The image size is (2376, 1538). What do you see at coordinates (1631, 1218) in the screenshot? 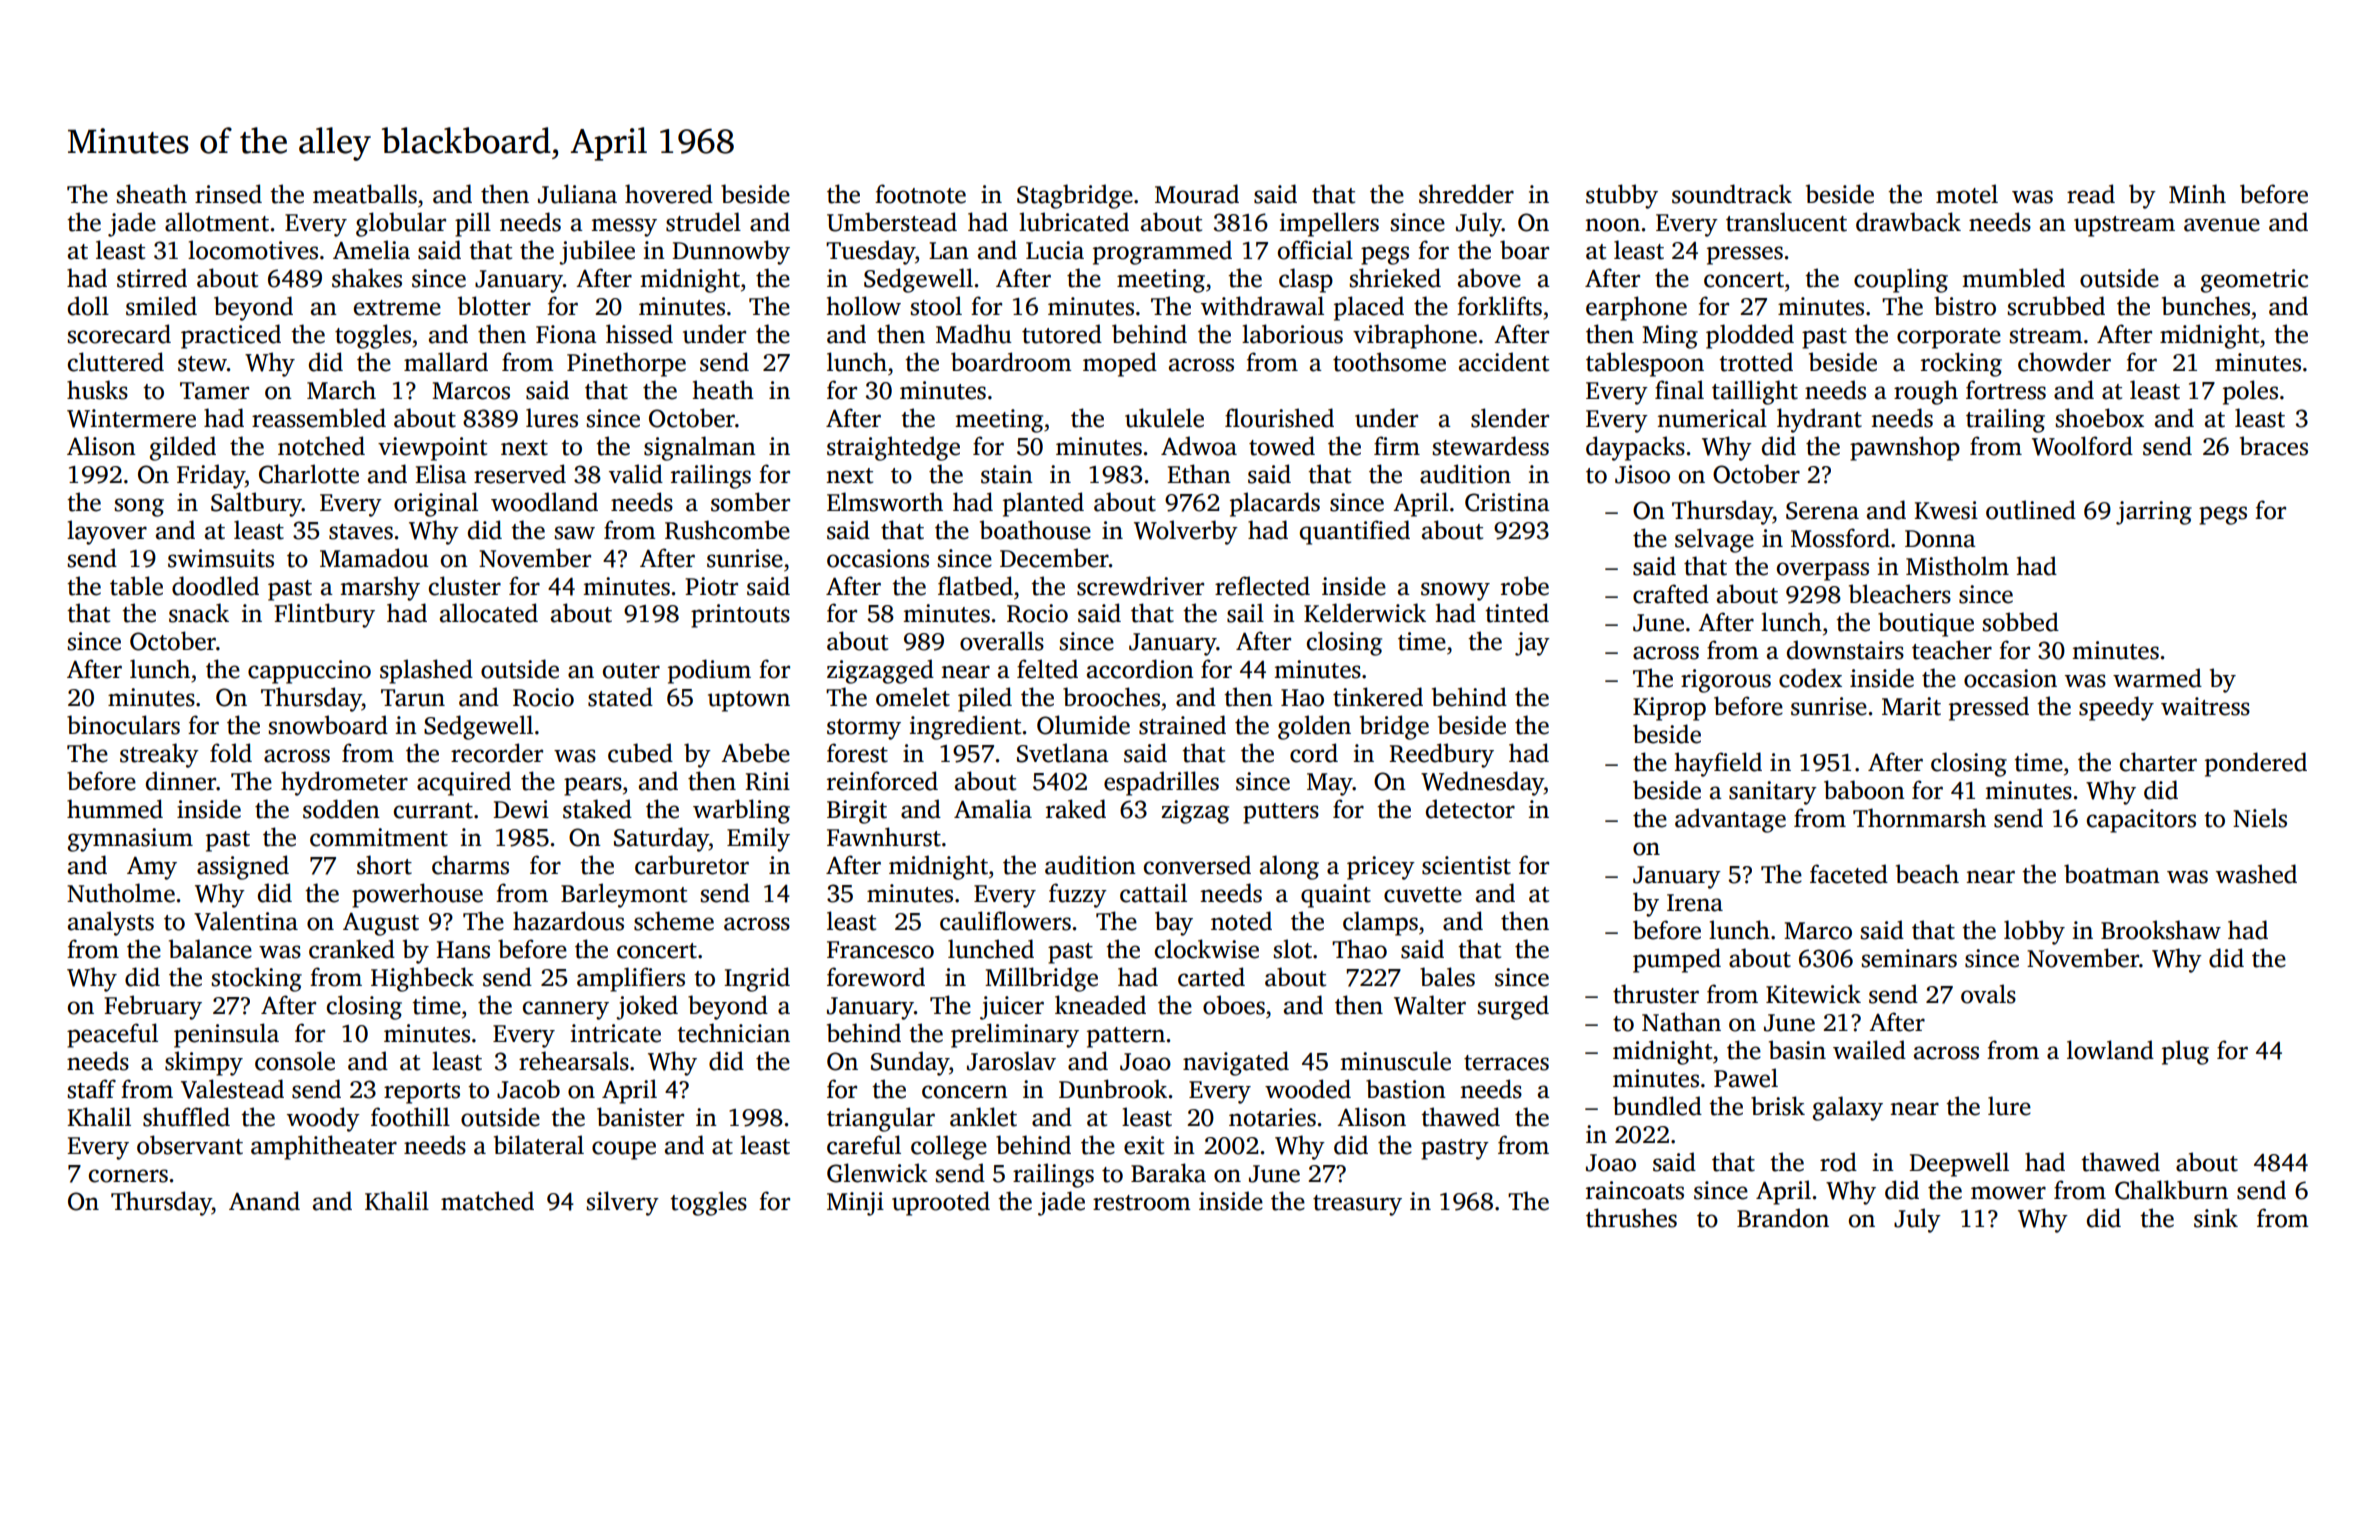
I see `thrushes` at bounding box center [1631, 1218].
